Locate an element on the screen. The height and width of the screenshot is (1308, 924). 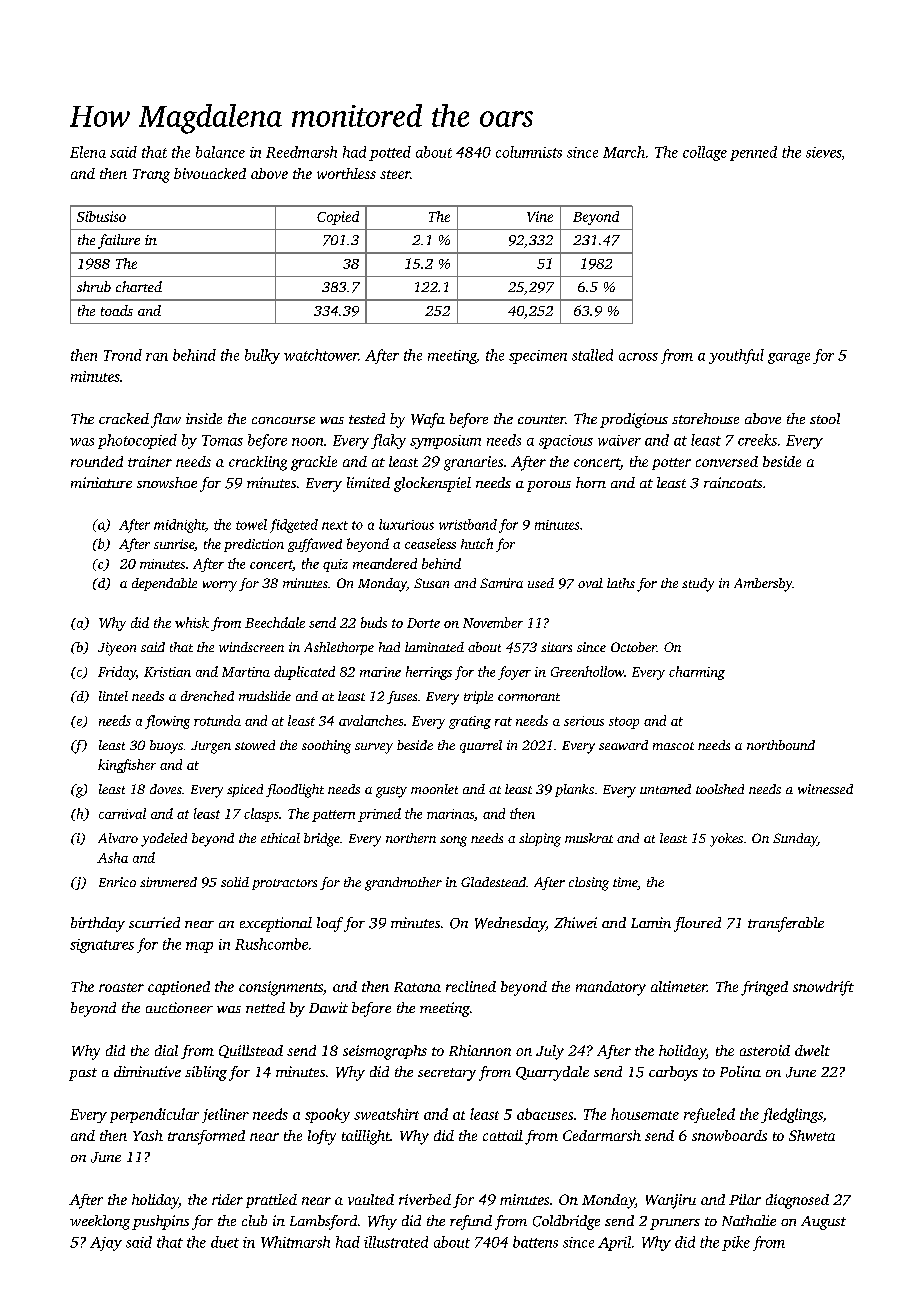
sloping is located at coordinates (540, 840).
